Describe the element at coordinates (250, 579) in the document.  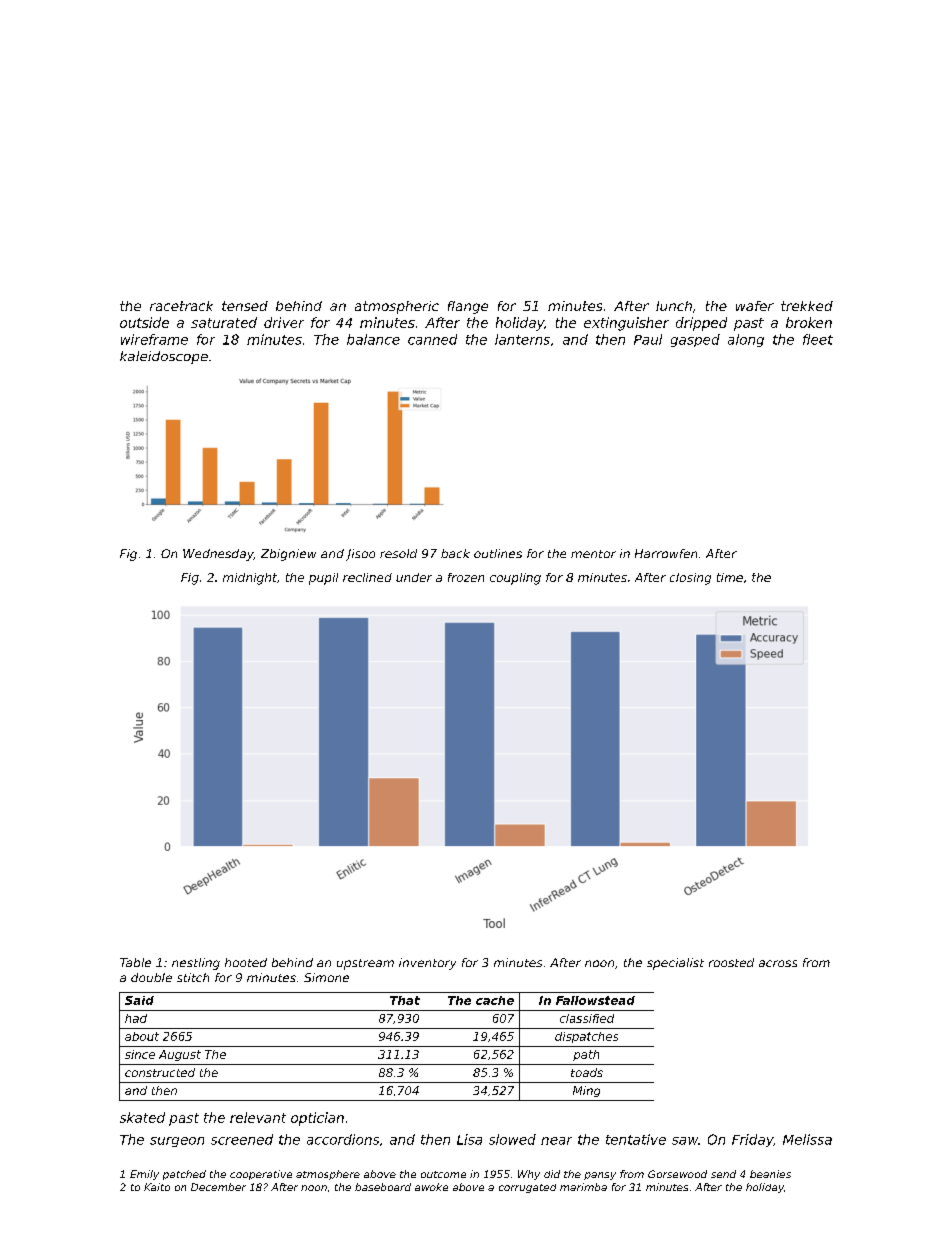
I see `midnight` at that location.
